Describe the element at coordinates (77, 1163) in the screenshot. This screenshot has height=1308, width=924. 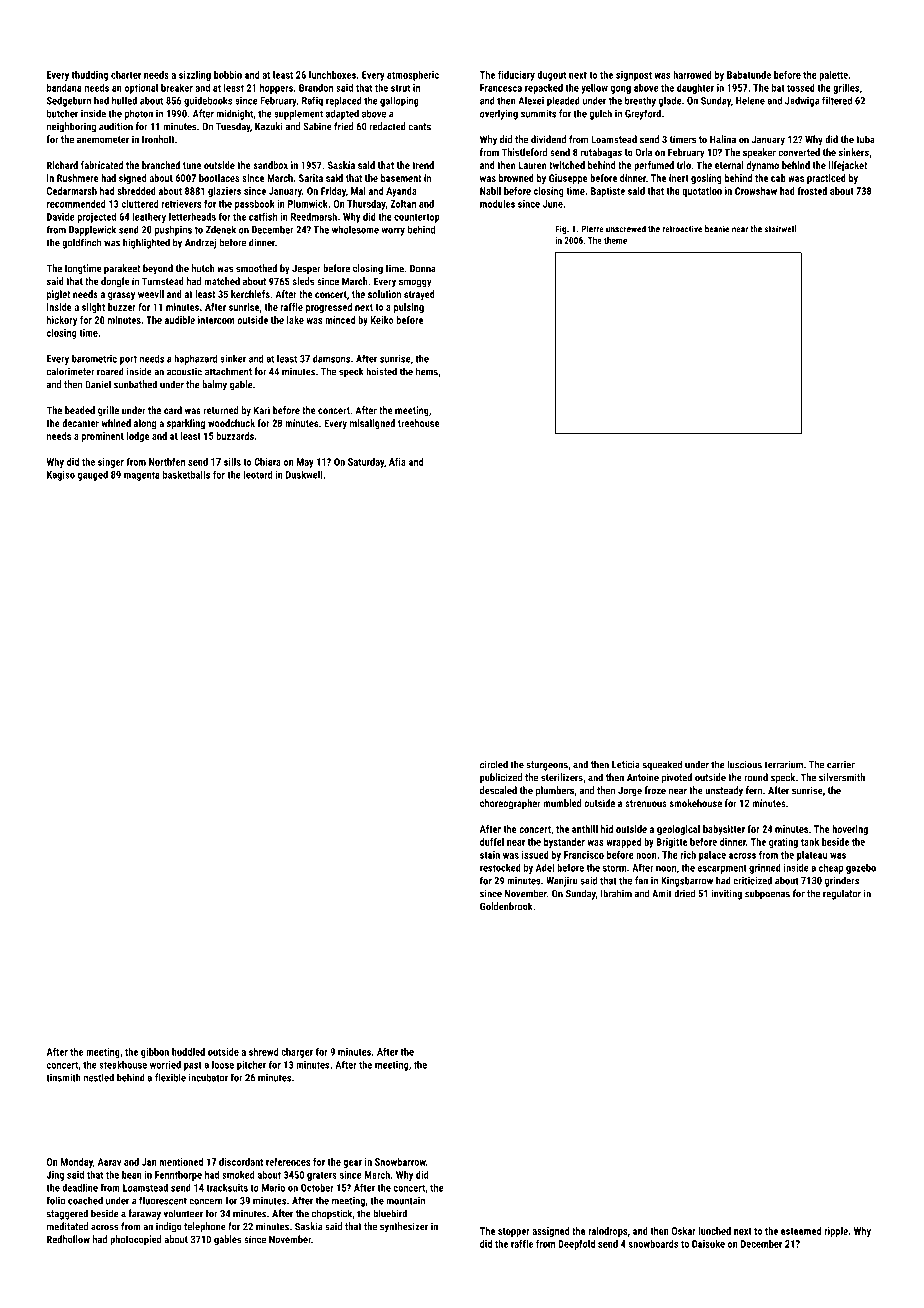
I see `Monday` at that location.
